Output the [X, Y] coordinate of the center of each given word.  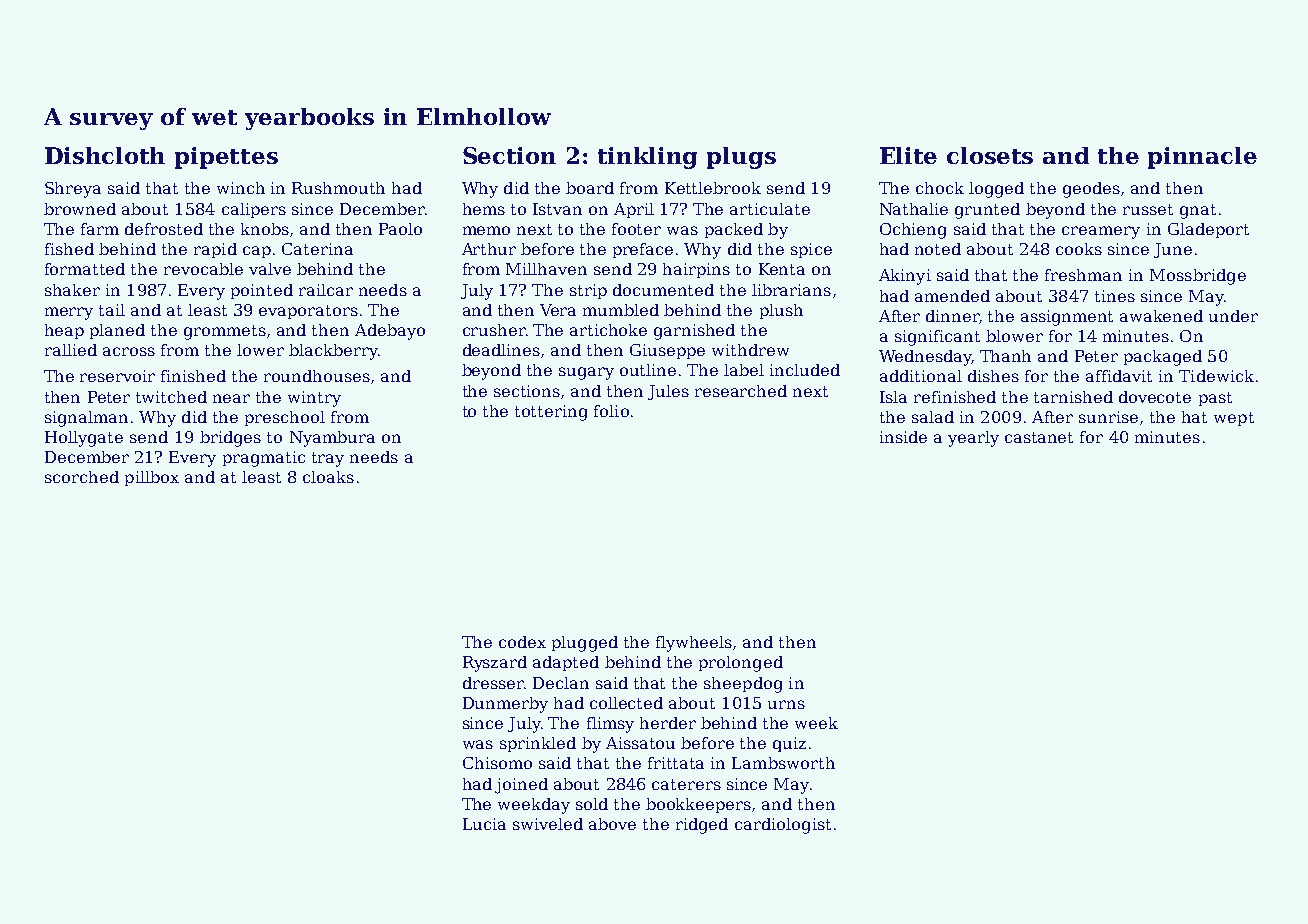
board [590, 188]
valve [270, 269]
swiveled [548, 824]
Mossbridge [1198, 277]
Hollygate [84, 439]
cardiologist [783, 826]
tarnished [1073, 397]
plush [781, 311]
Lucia [484, 824]
